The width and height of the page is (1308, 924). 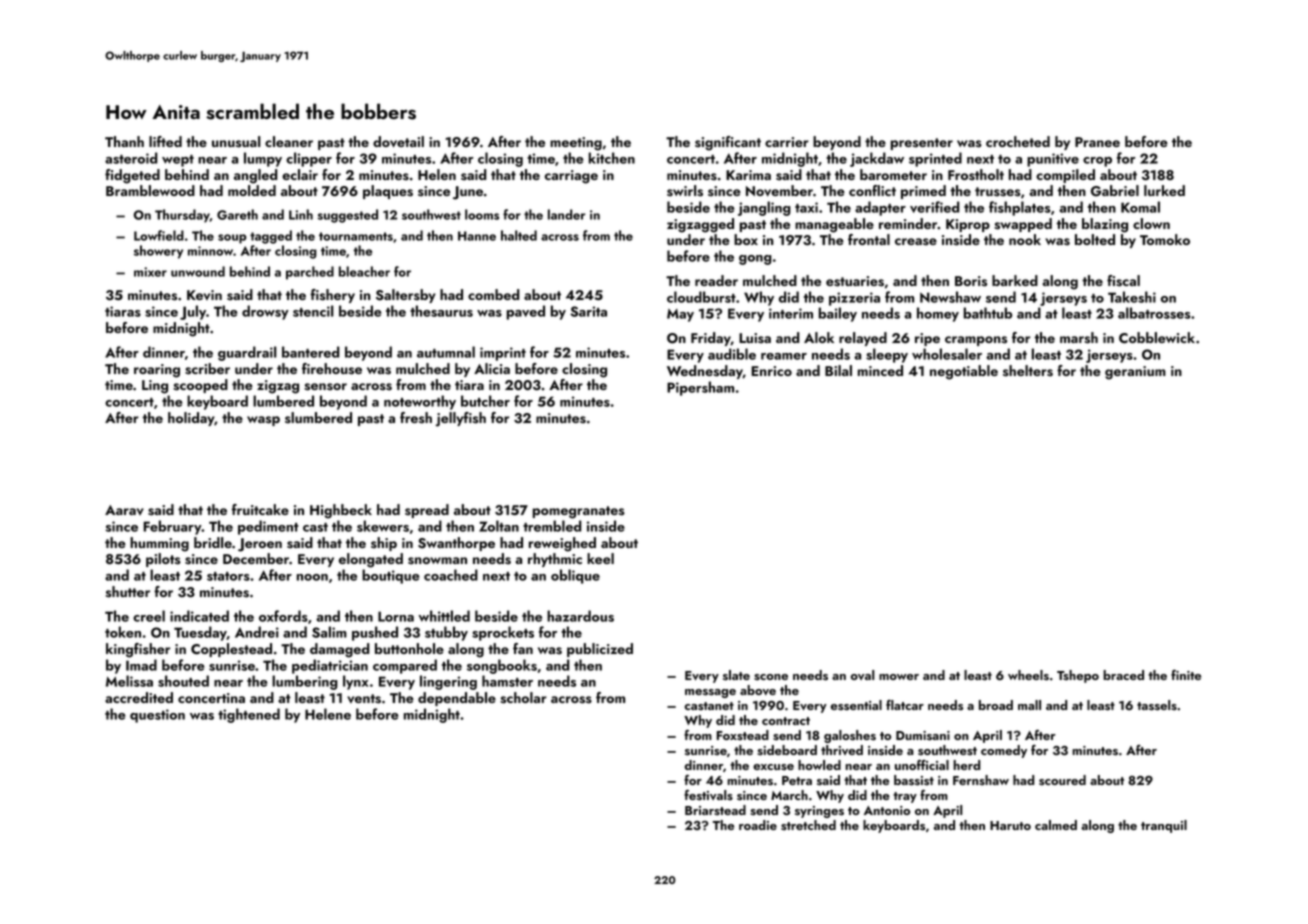 I want to click on halted, so click(x=519, y=235).
